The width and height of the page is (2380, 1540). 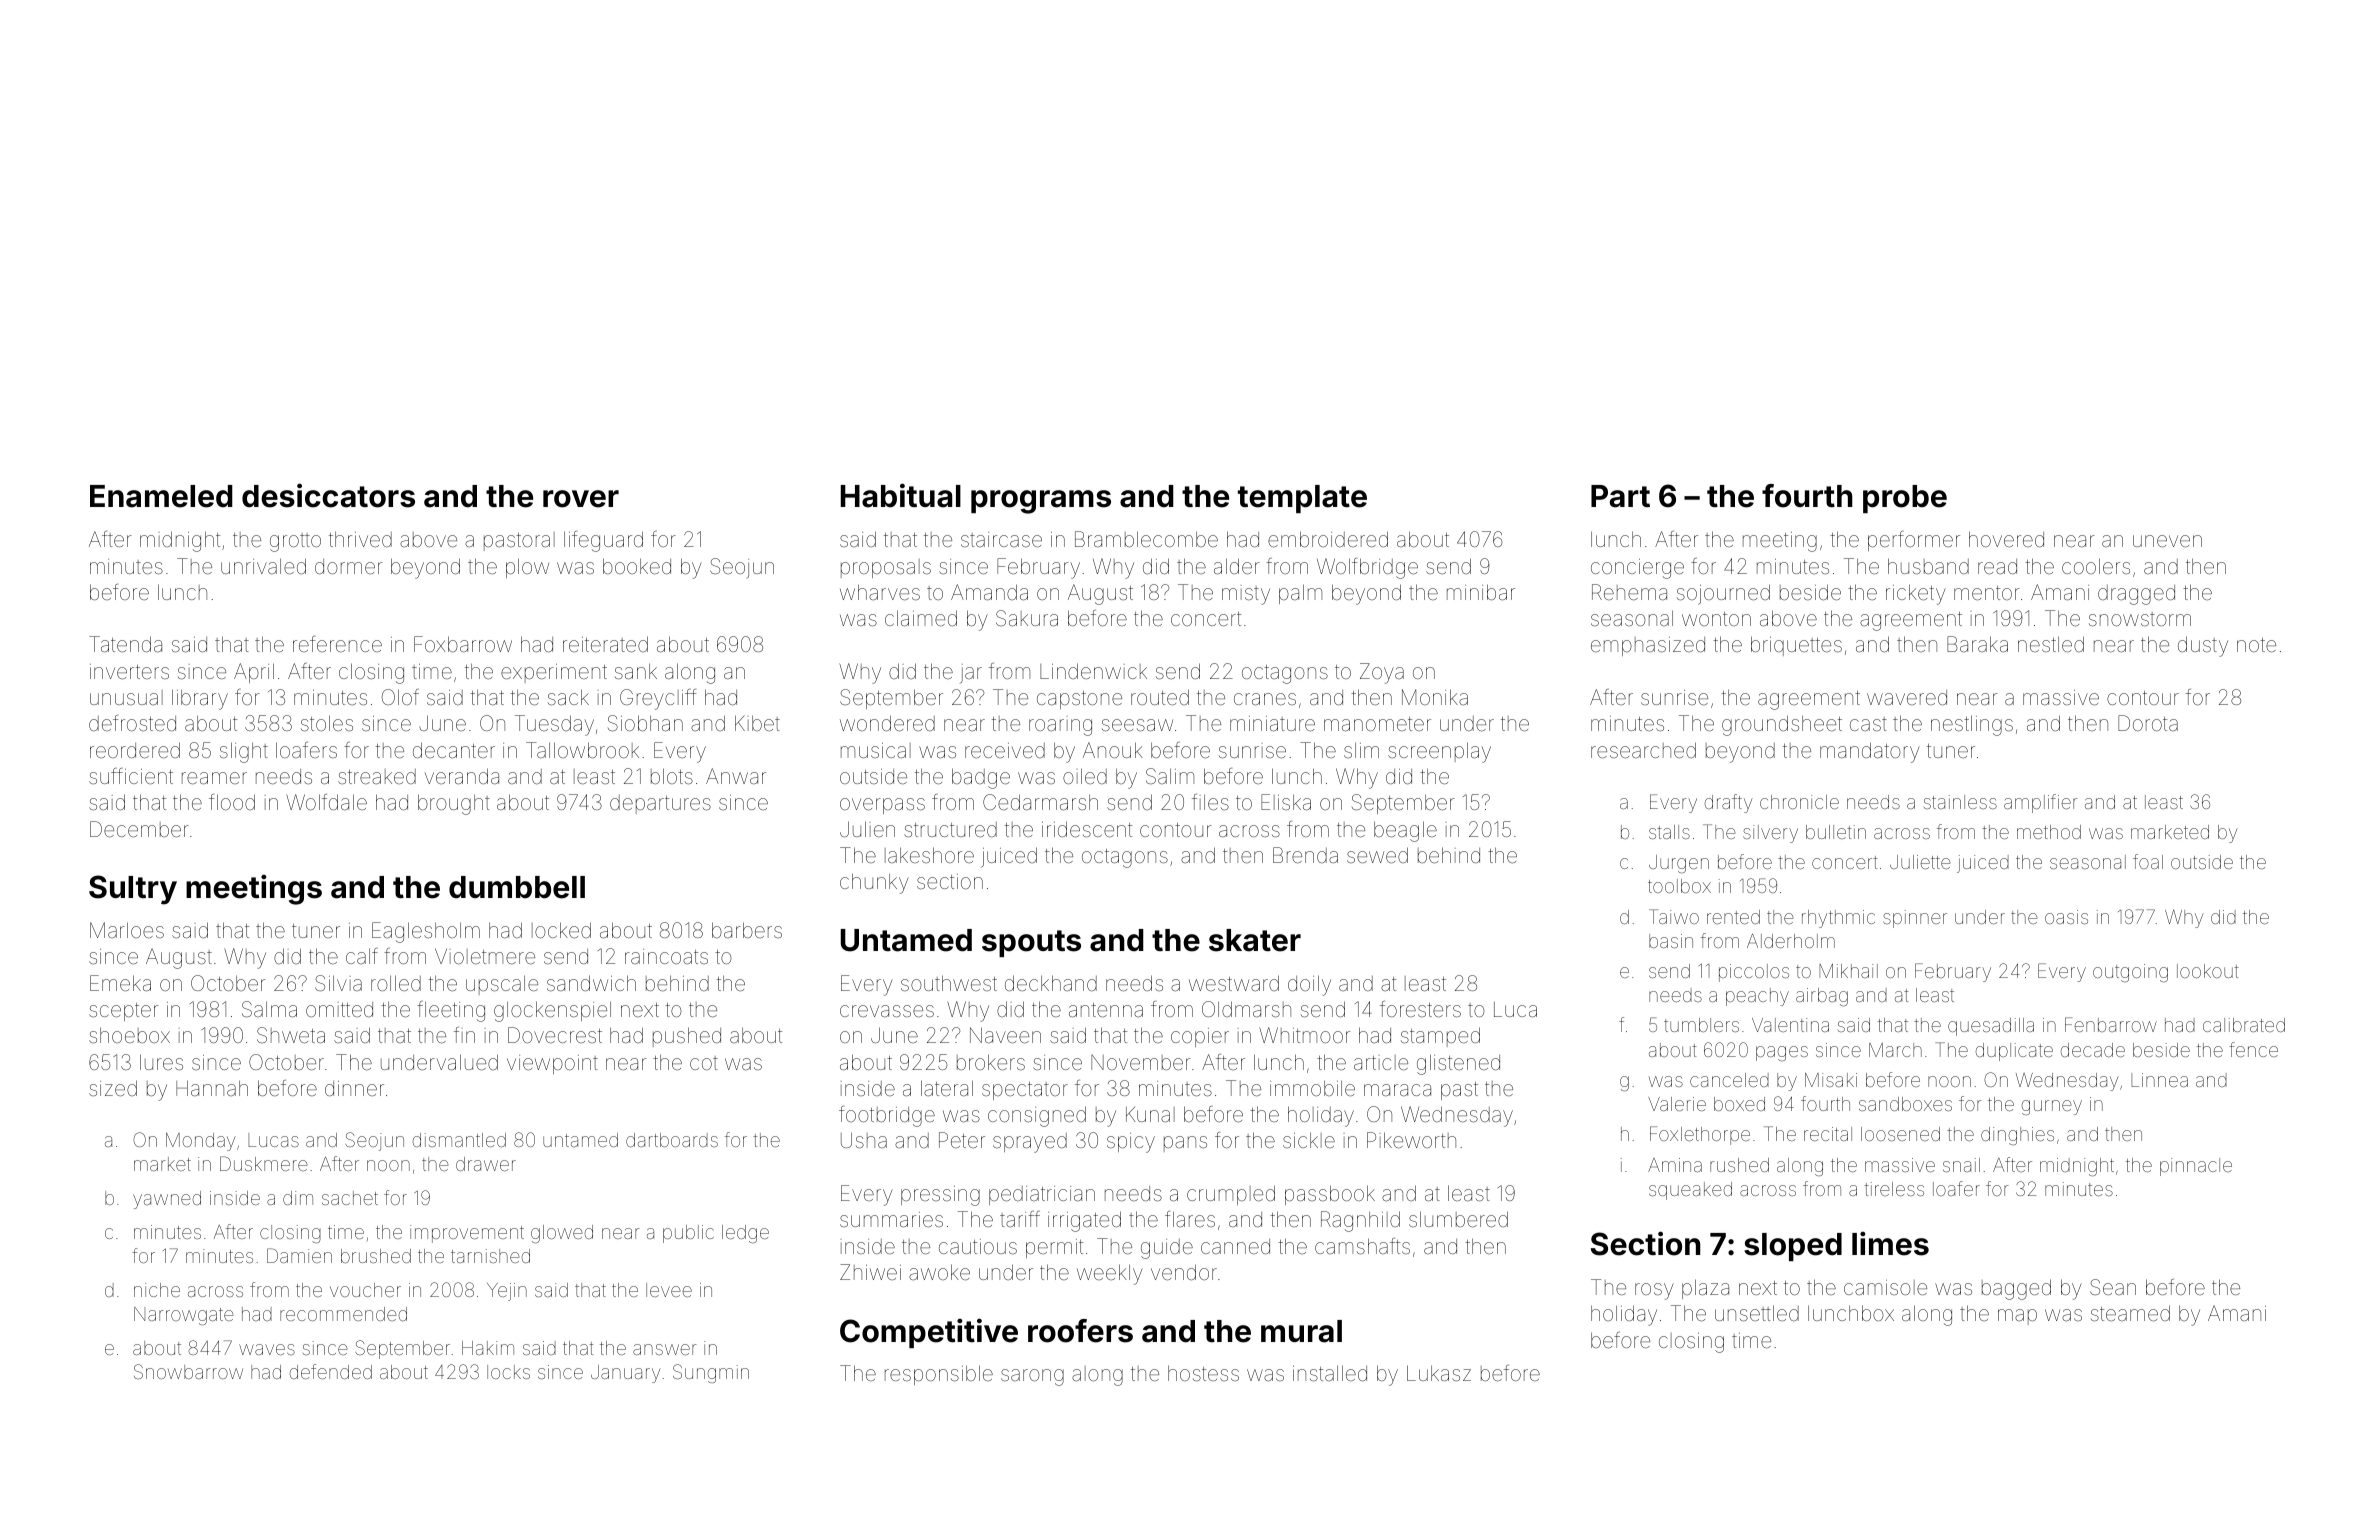 I want to click on fence, so click(x=2253, y=1049).
